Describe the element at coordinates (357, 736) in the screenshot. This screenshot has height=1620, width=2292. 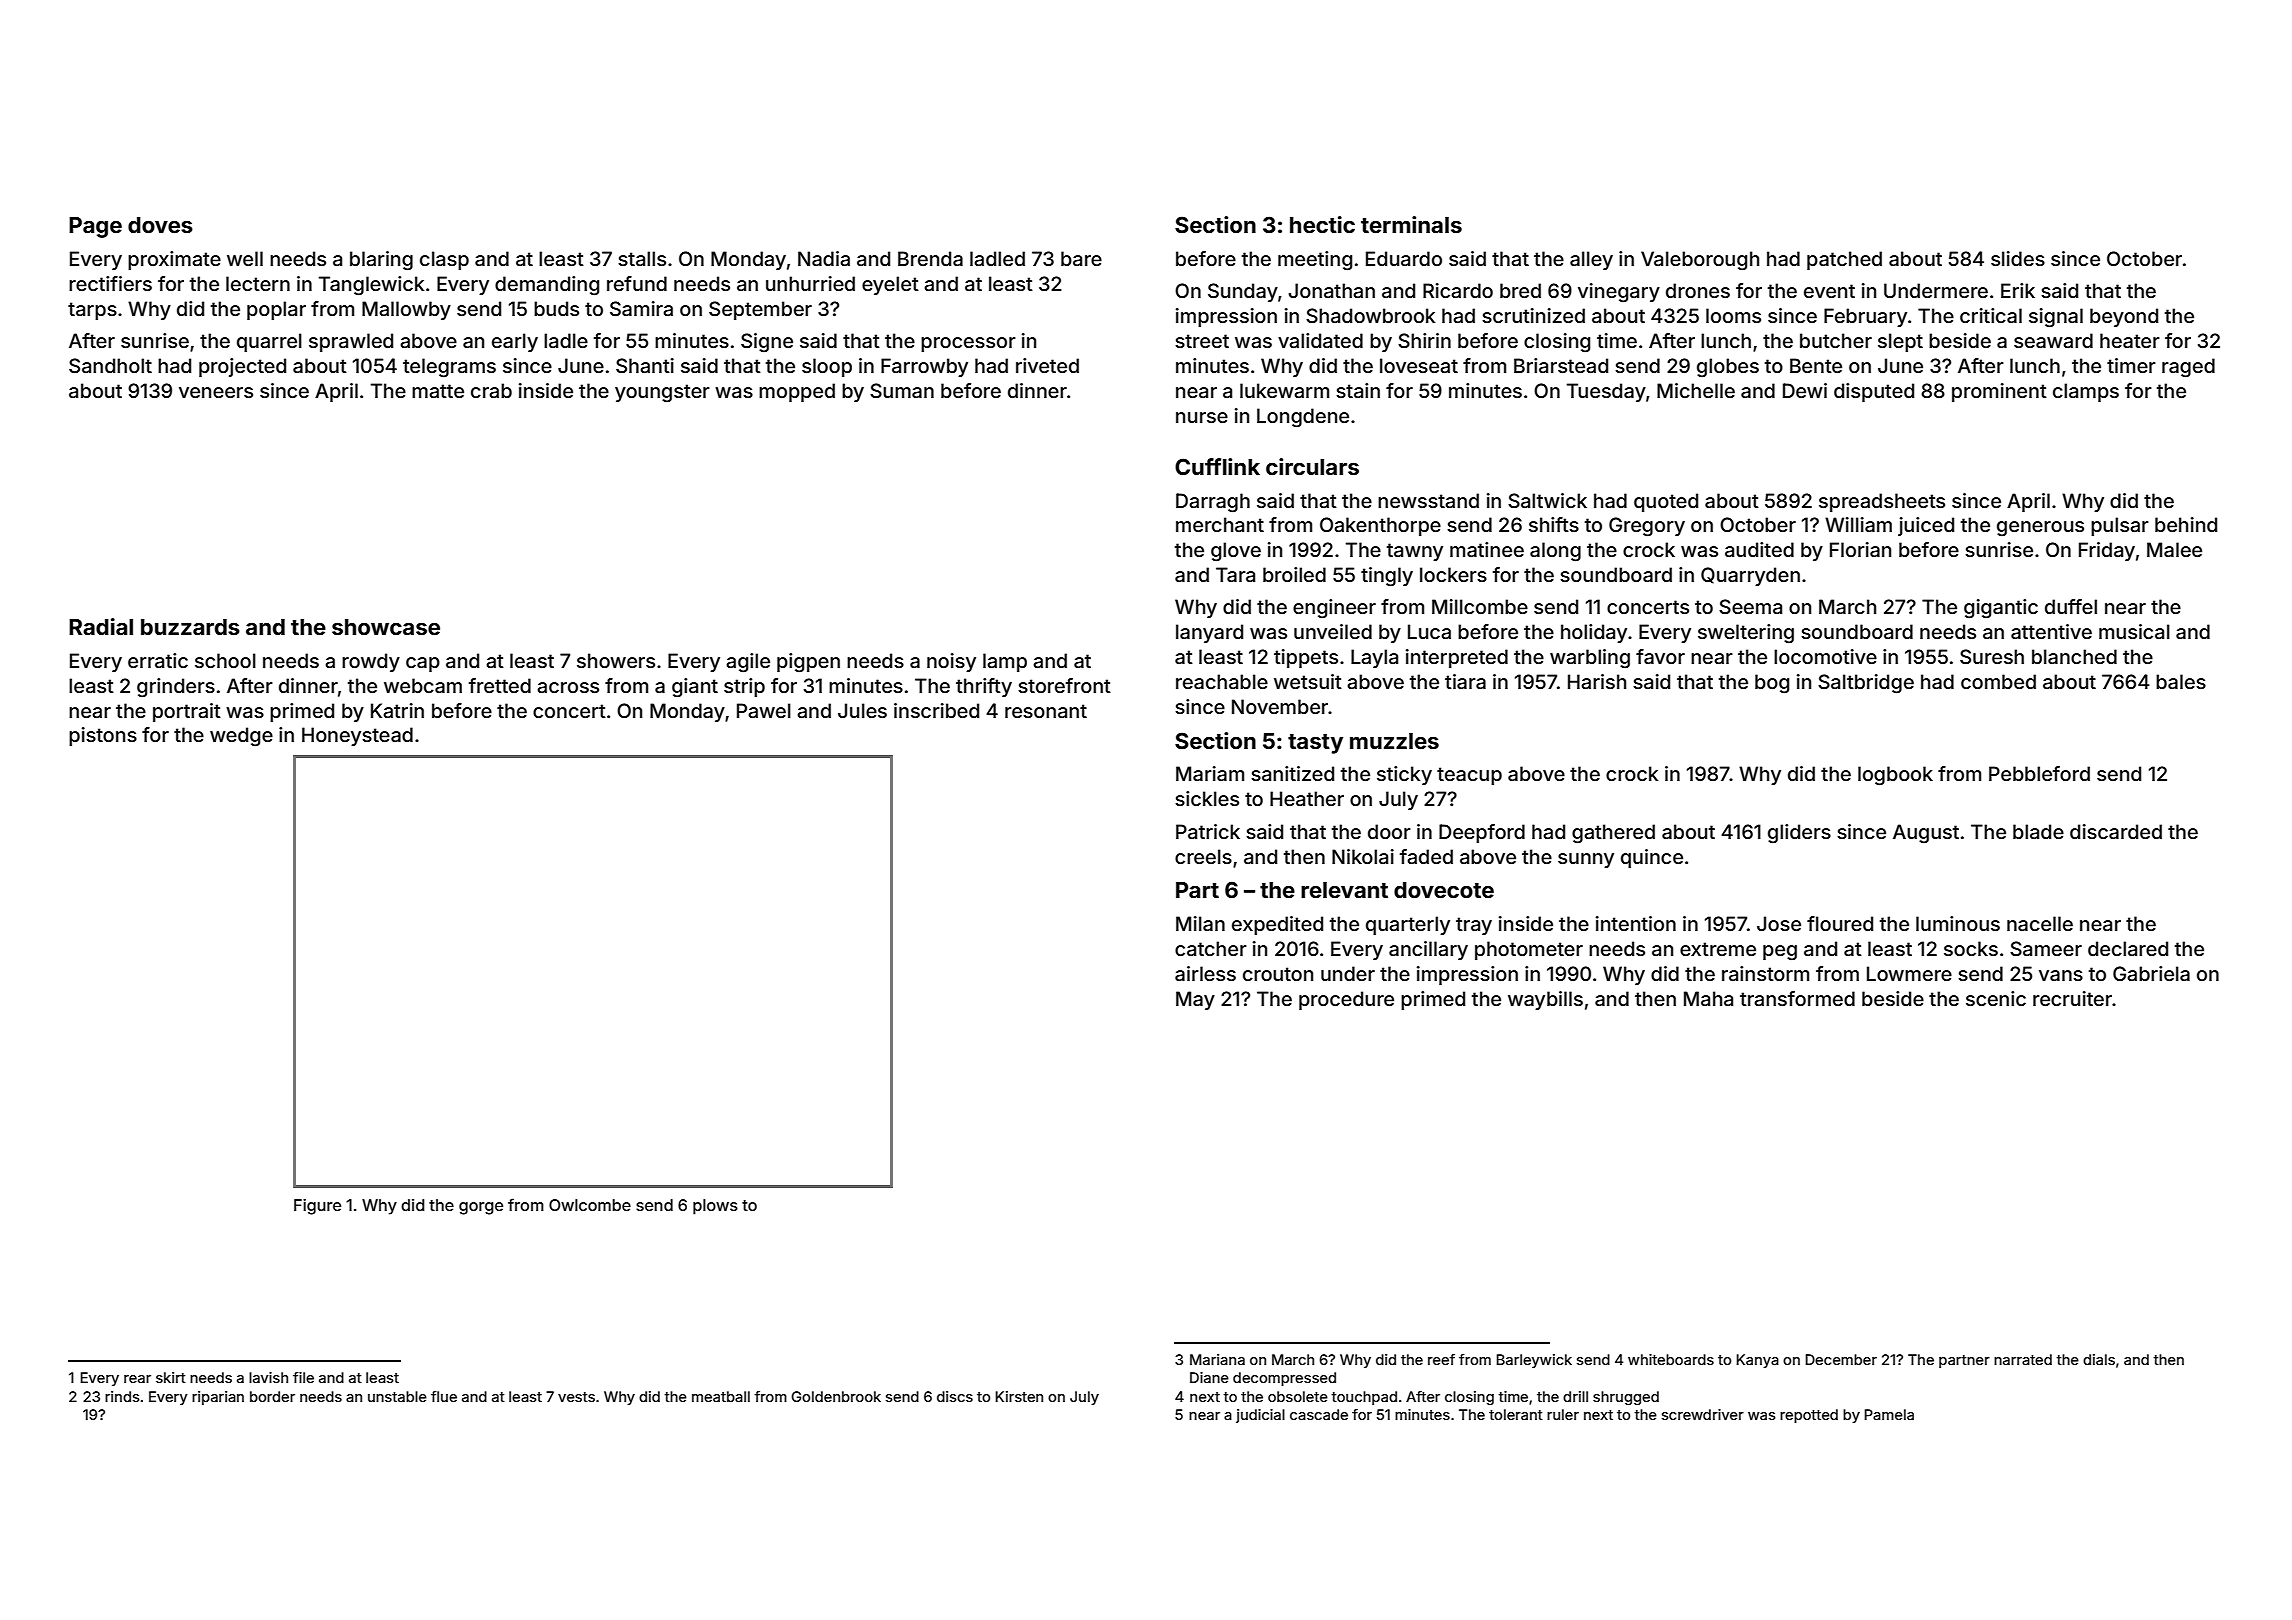
I see `Honeystead` at that location.
